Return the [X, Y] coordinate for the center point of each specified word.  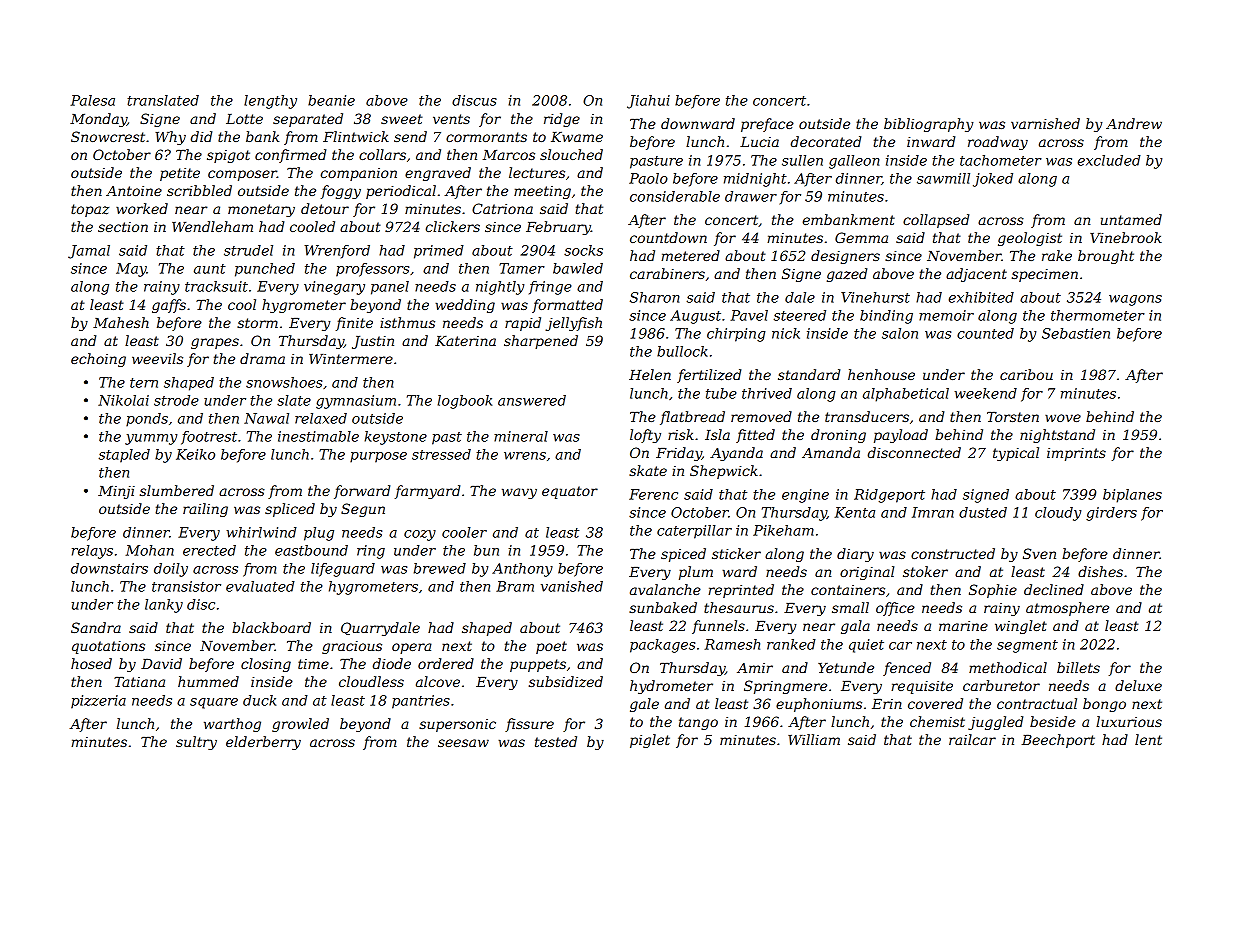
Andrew [1134, 123]
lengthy [270, 102]
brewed [440, 568]
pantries [421, 702]
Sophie [993, 591]
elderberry [263, 743]
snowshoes [284, 382]
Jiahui [648, 102]
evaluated [260, 586]
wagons [1135, 300]
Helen [650, 374]
